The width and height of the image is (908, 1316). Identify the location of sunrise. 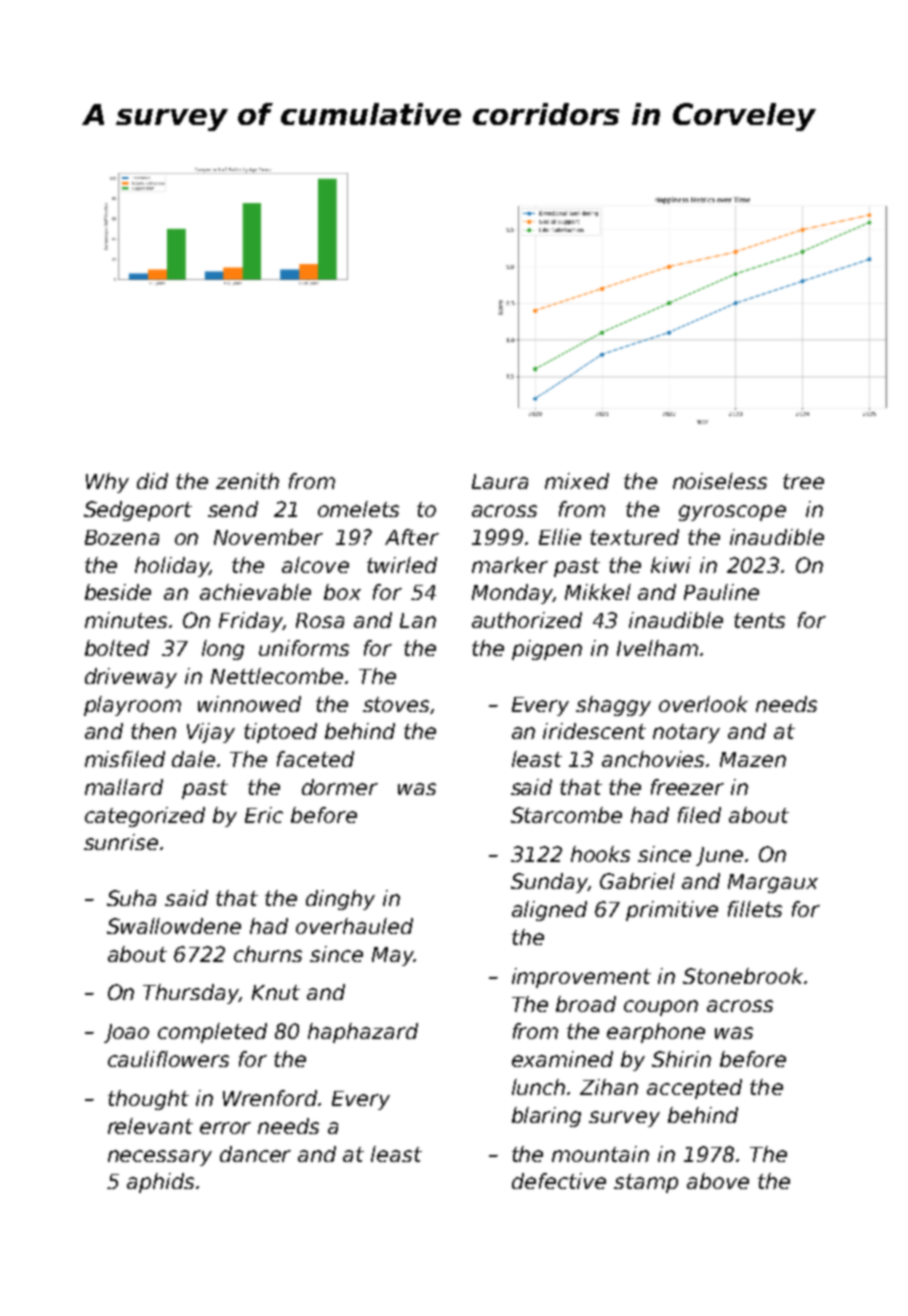
(121, 842).
